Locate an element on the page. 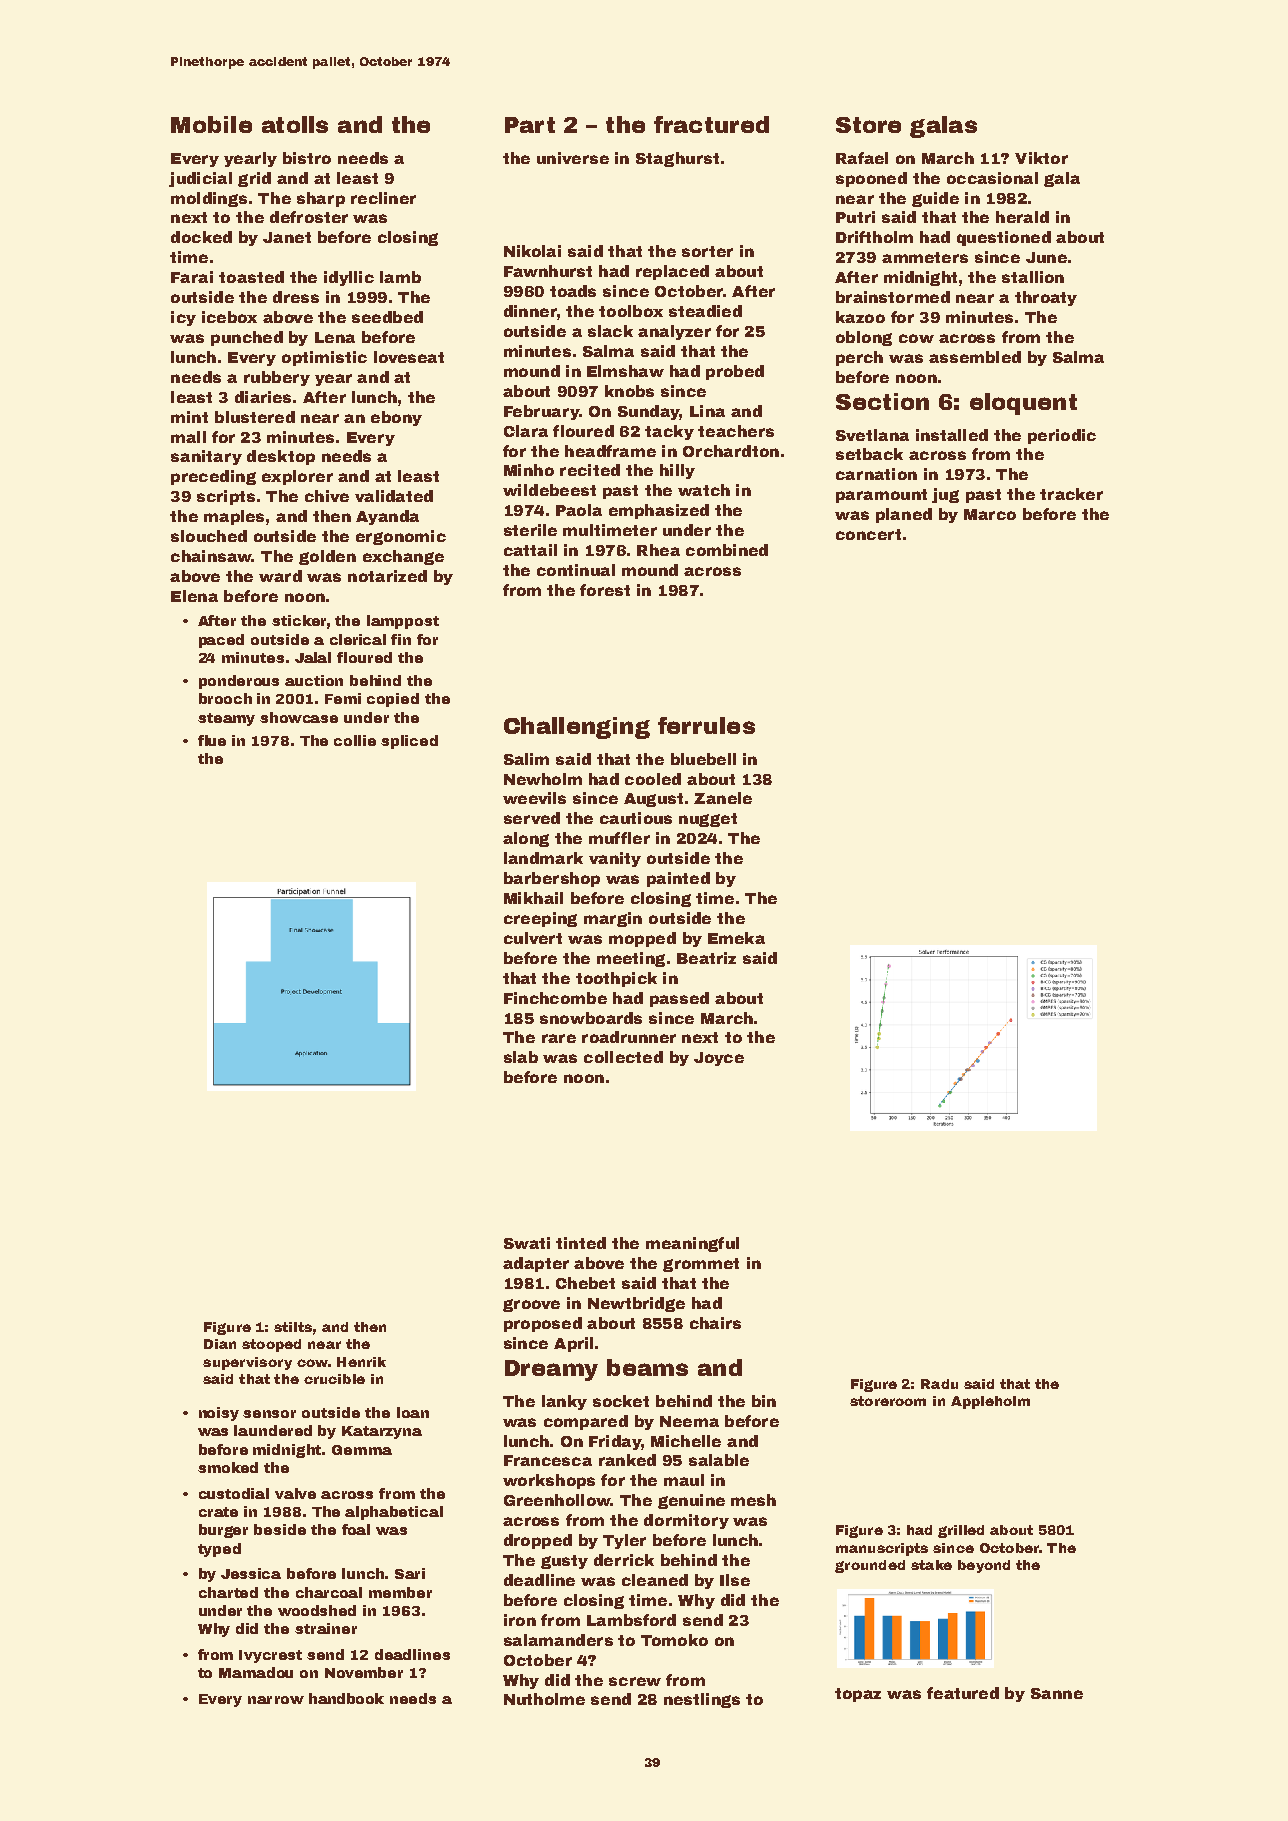 This document has width=1288, height=1821. docked is located at coordinates (201, 237).
